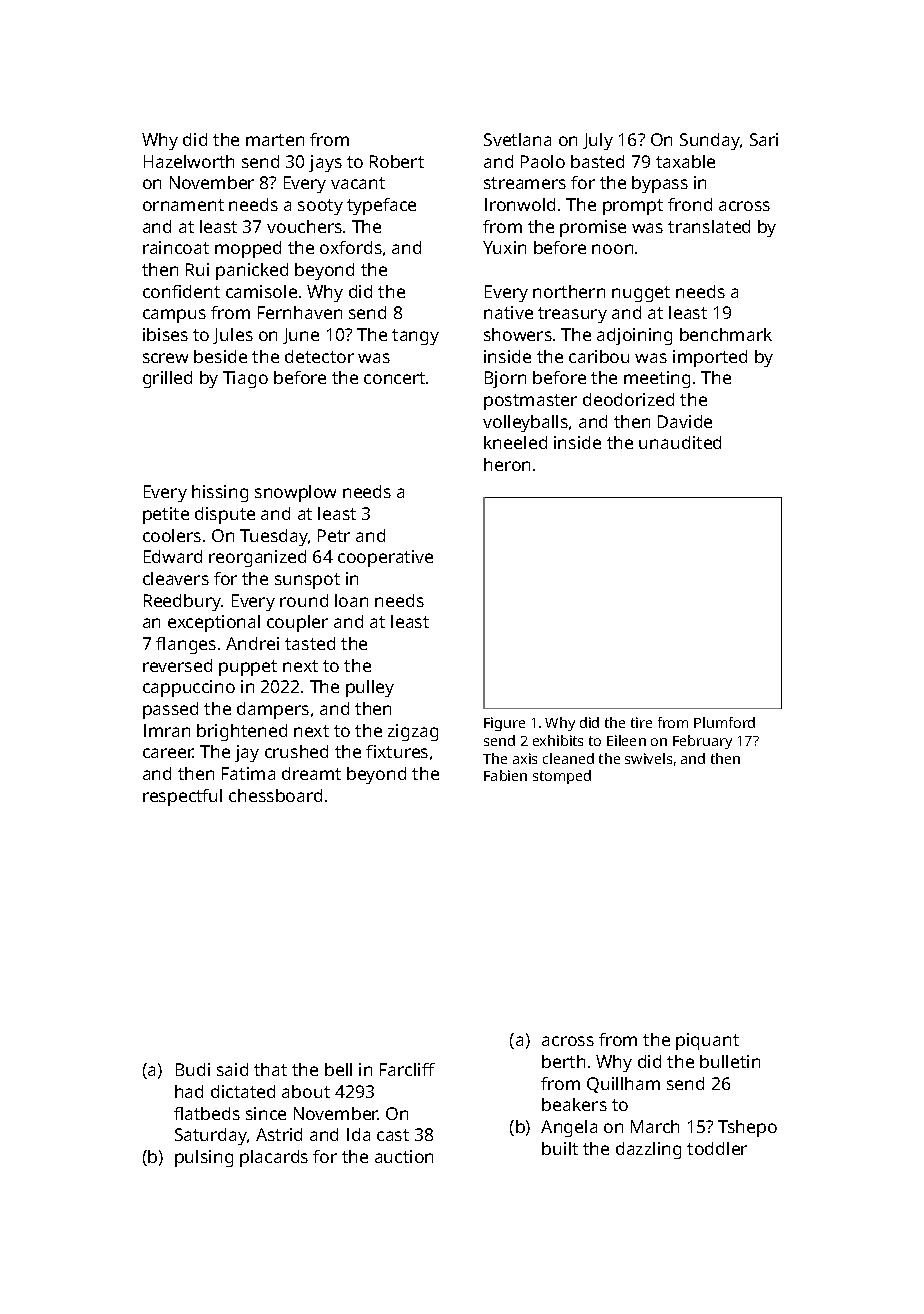 The width and height of the document is (924, 1314). What do you see at coordinates (505, 775) in the document?
I see `Fabien` at bounding box center [505, 775].
